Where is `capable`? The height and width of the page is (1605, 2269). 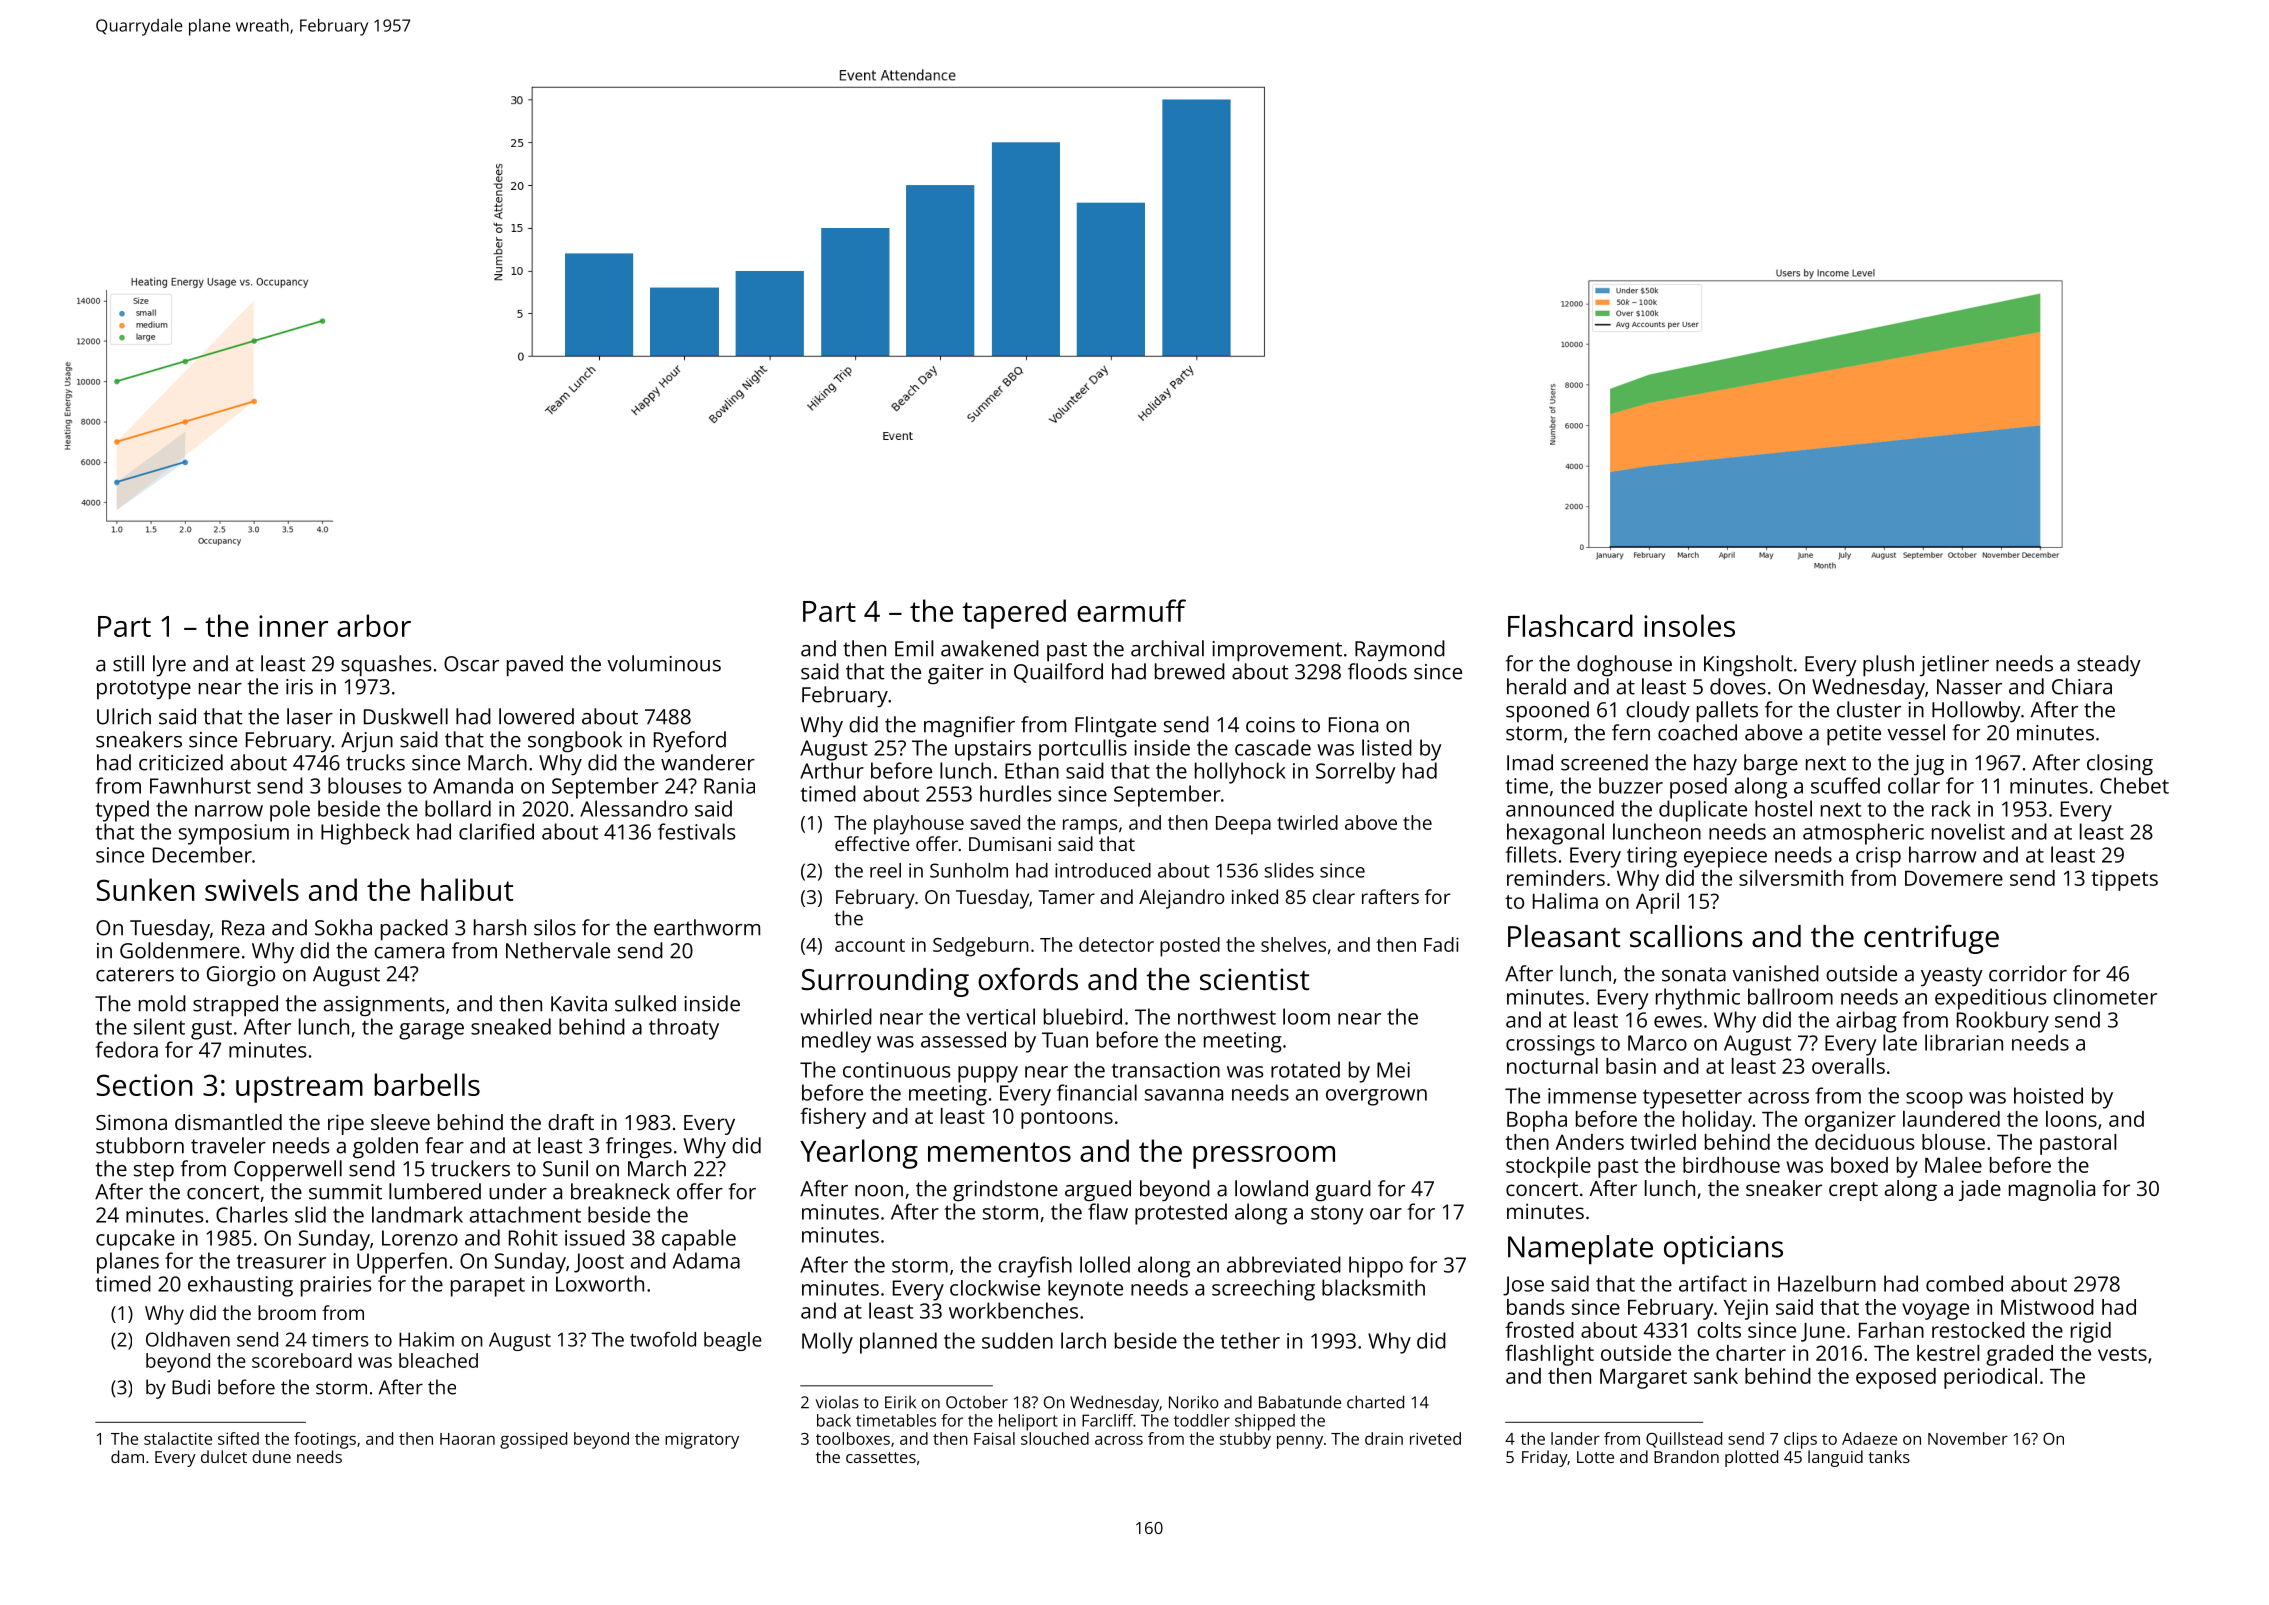
capable is located at coordinates (699, 1240).
